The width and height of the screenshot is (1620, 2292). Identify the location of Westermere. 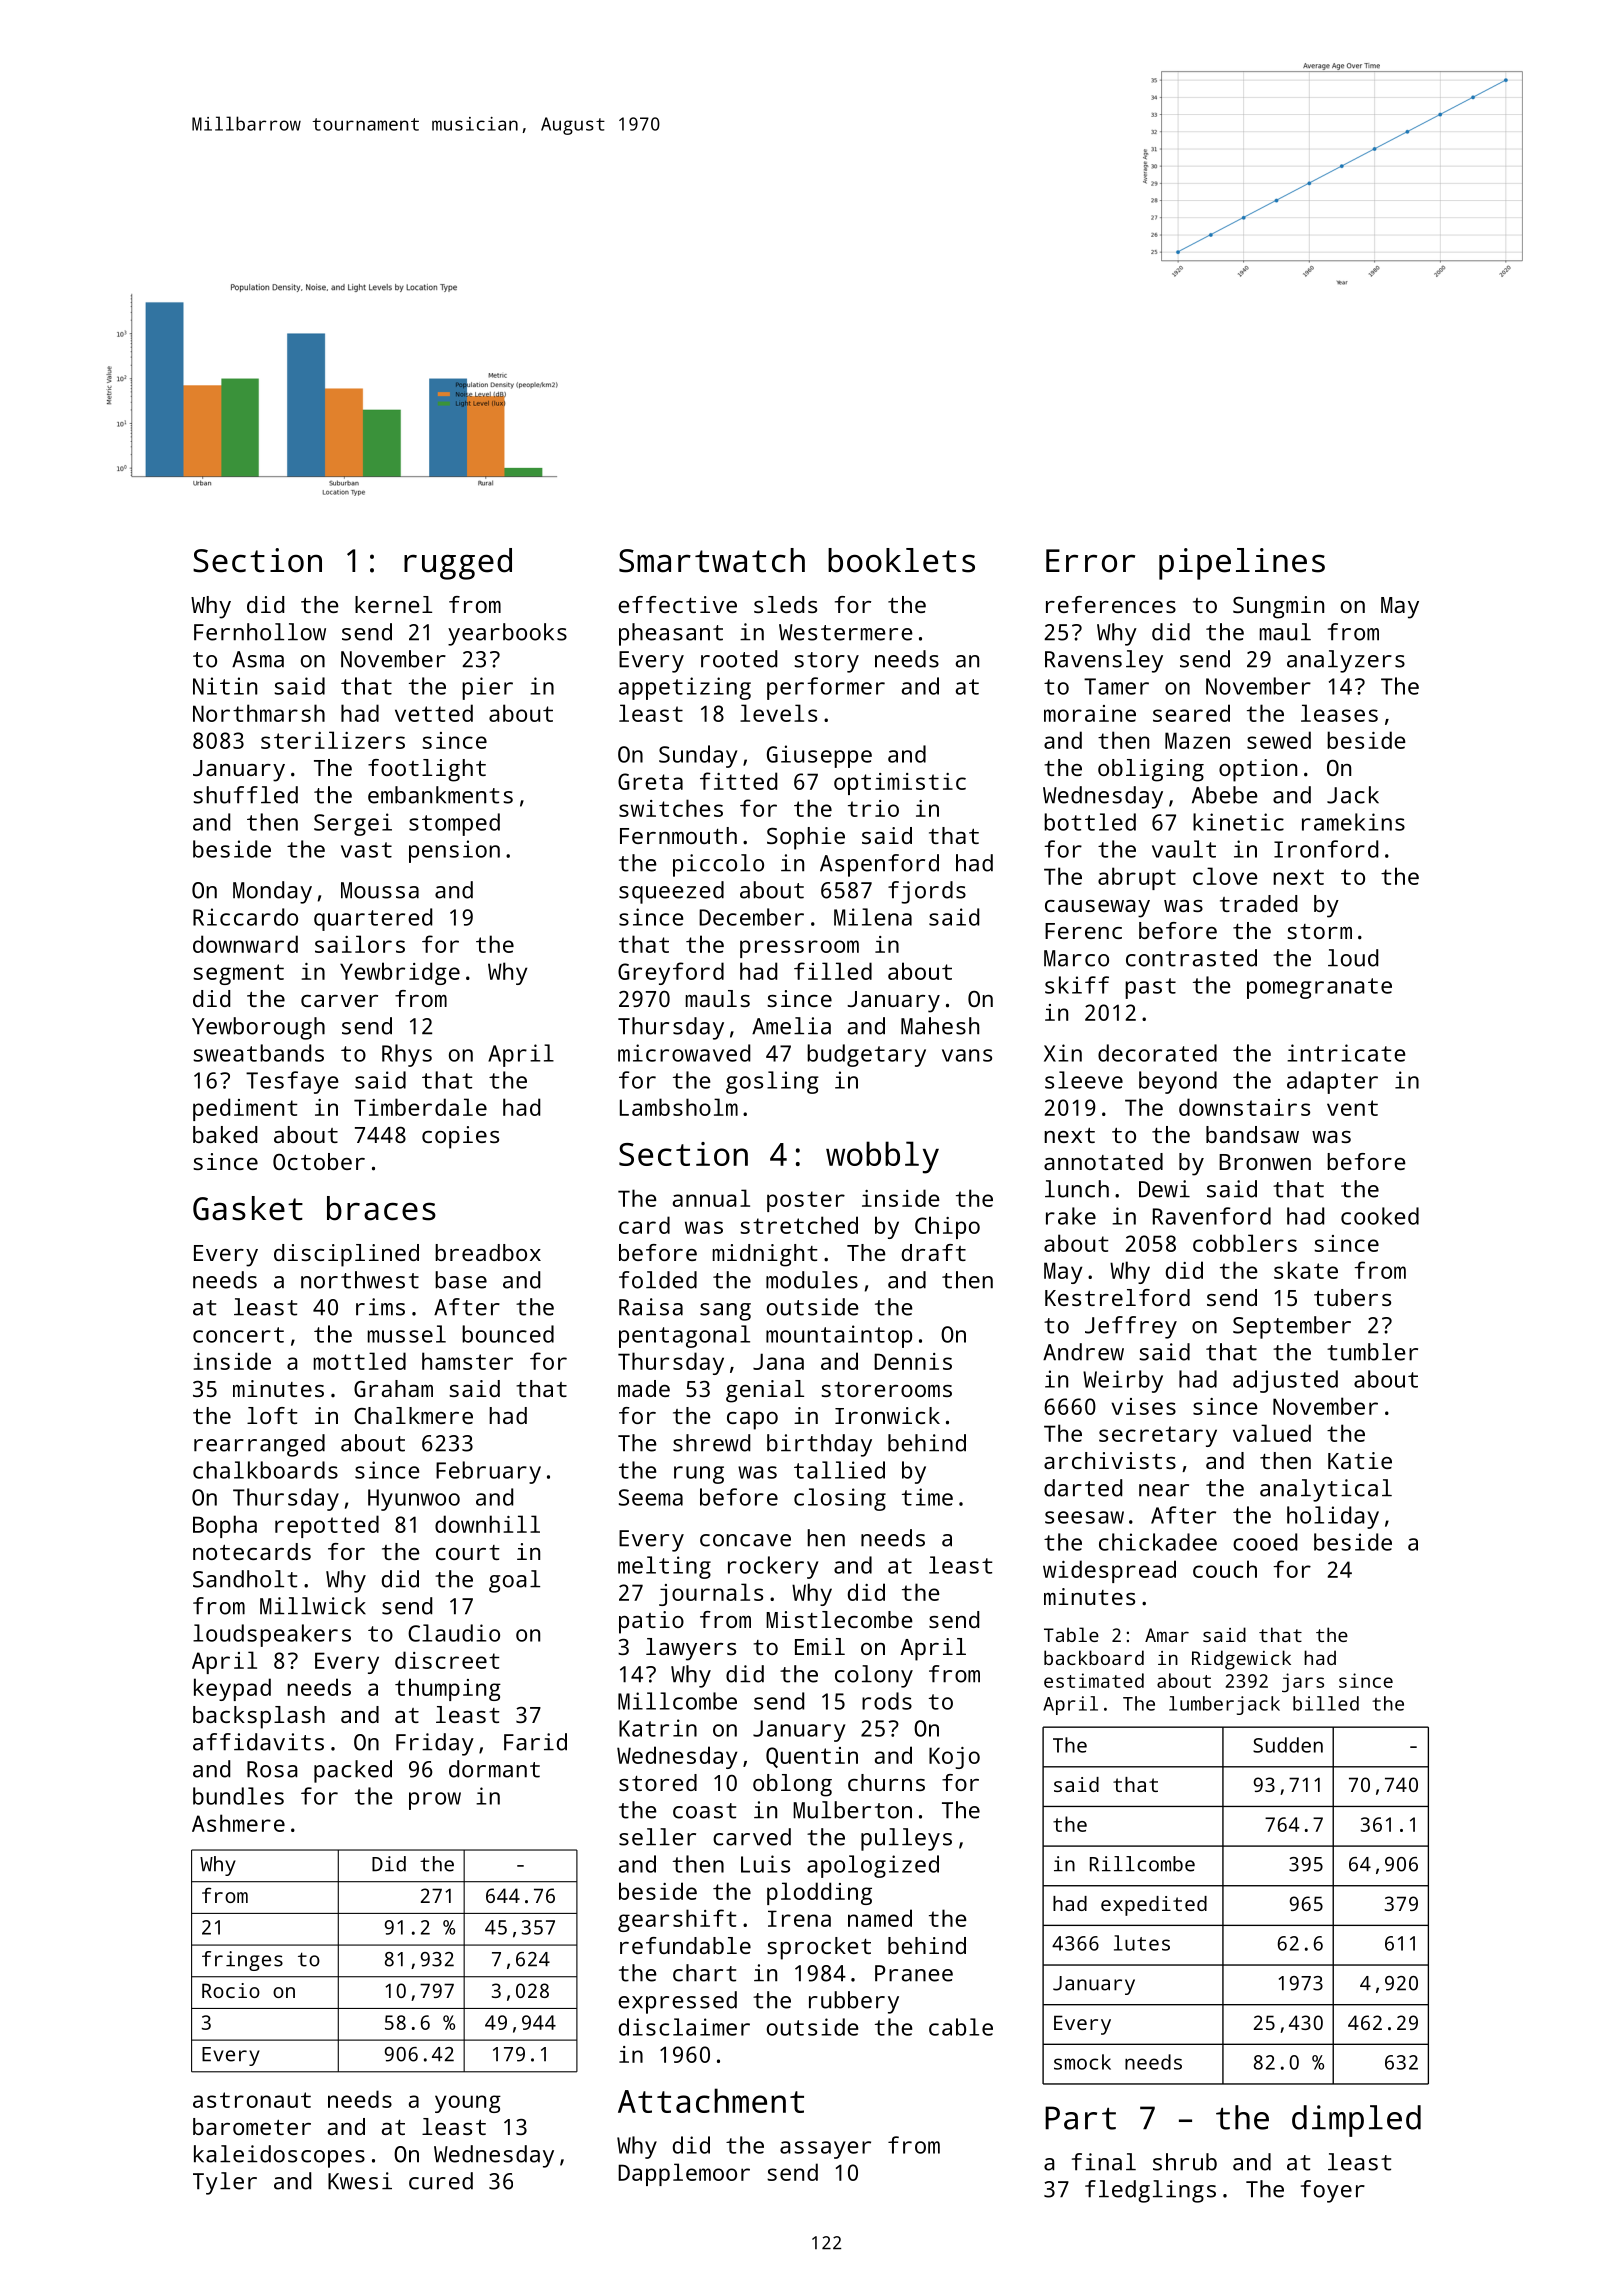
(846, 632).
